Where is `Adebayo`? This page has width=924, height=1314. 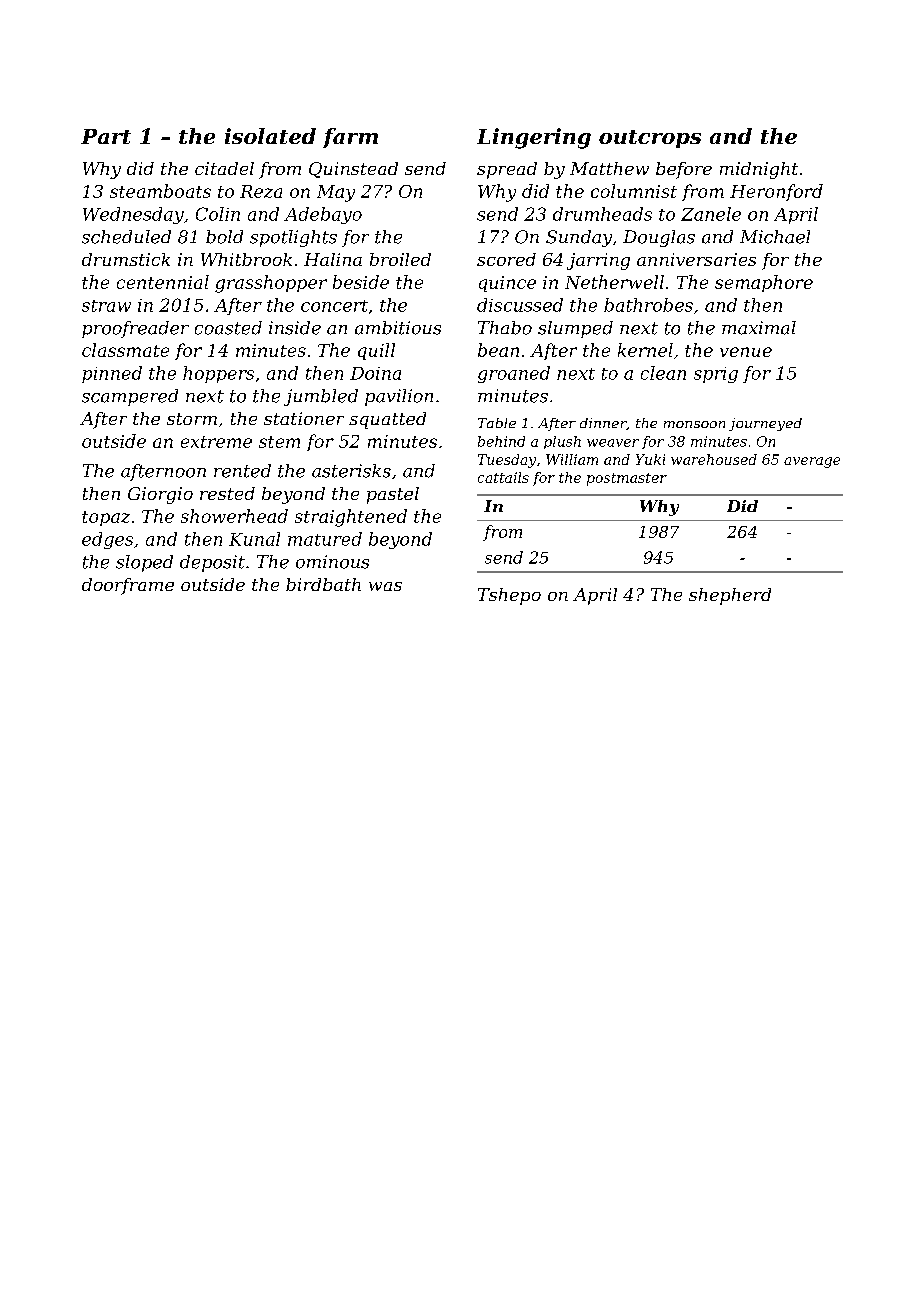 Adebayo is located at coordinates (323, 215).
